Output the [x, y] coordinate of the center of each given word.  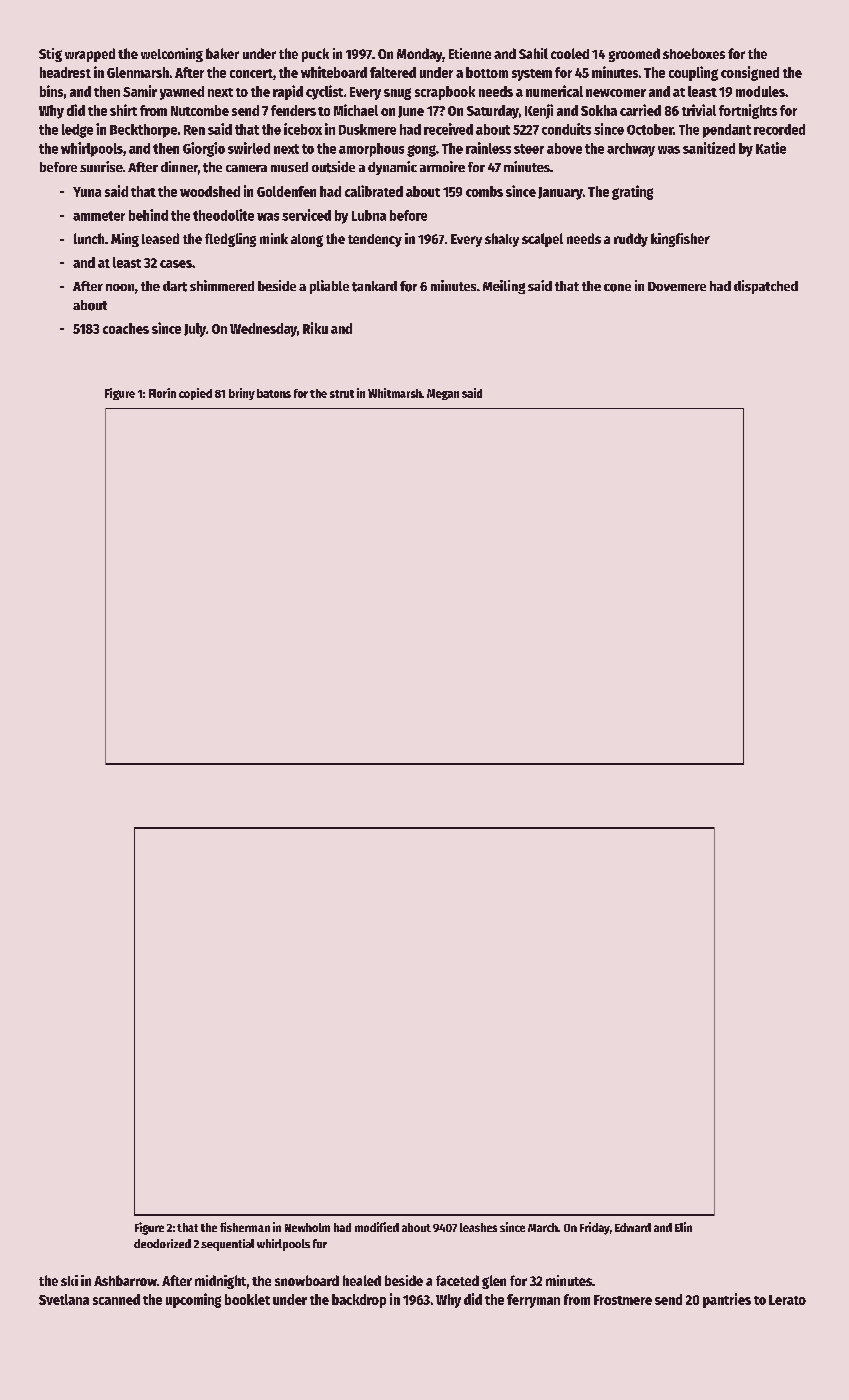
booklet [247, 1299]
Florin [162, 393]
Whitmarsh [395, 393]
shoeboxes [694, 53]
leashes [478, 1227]
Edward [633, 1227]
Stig [50, 55]
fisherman [245, 1227]
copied [195, 394]
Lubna [369, 215]
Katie [771, 148]
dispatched [766, 287]
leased [160, 238]
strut [342, 394]
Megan [443, 394]
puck [315, 55]
